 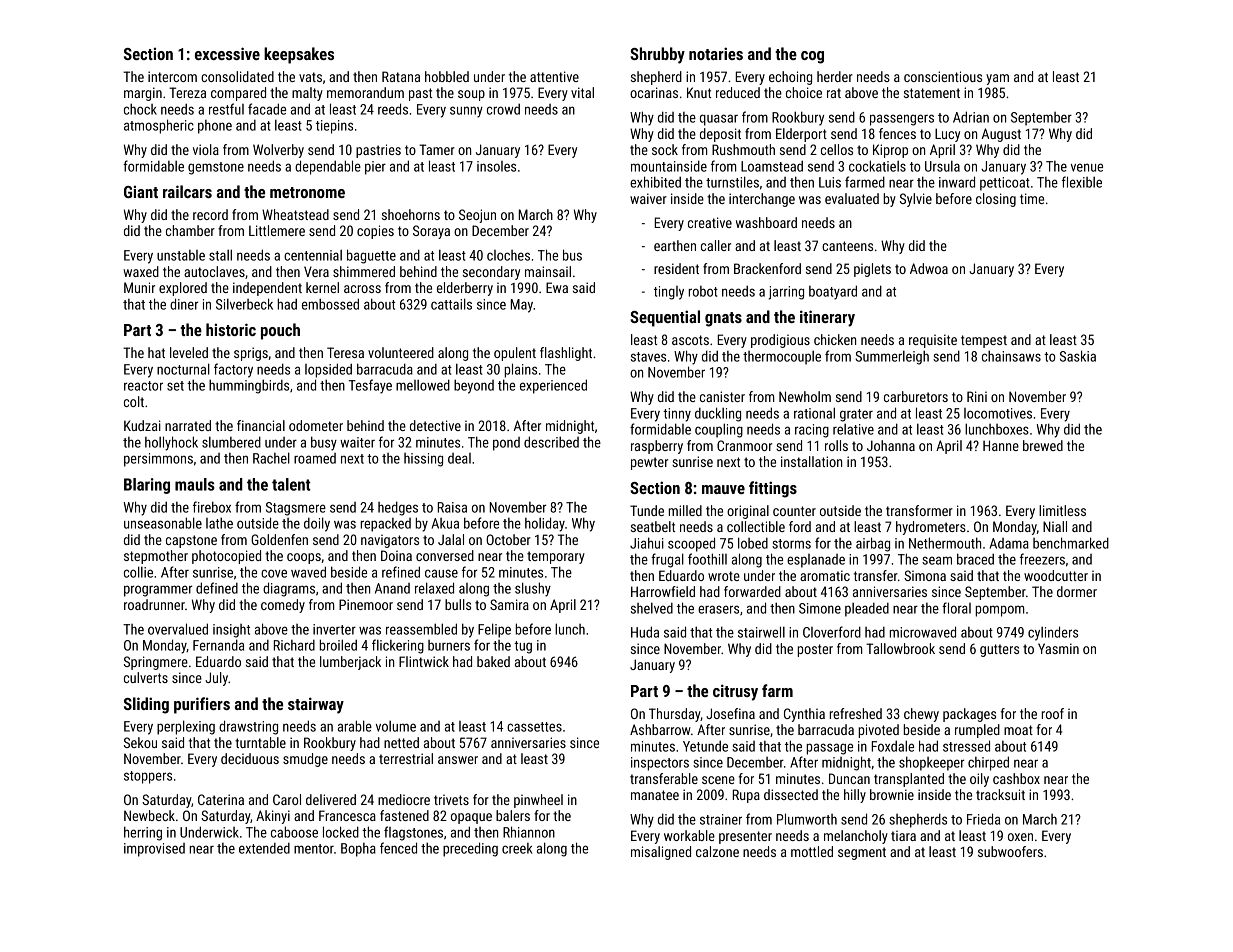 What do you see at coordinates (855, 713) in the document?
I see `refreshed` at bounding box center [855, 713].
